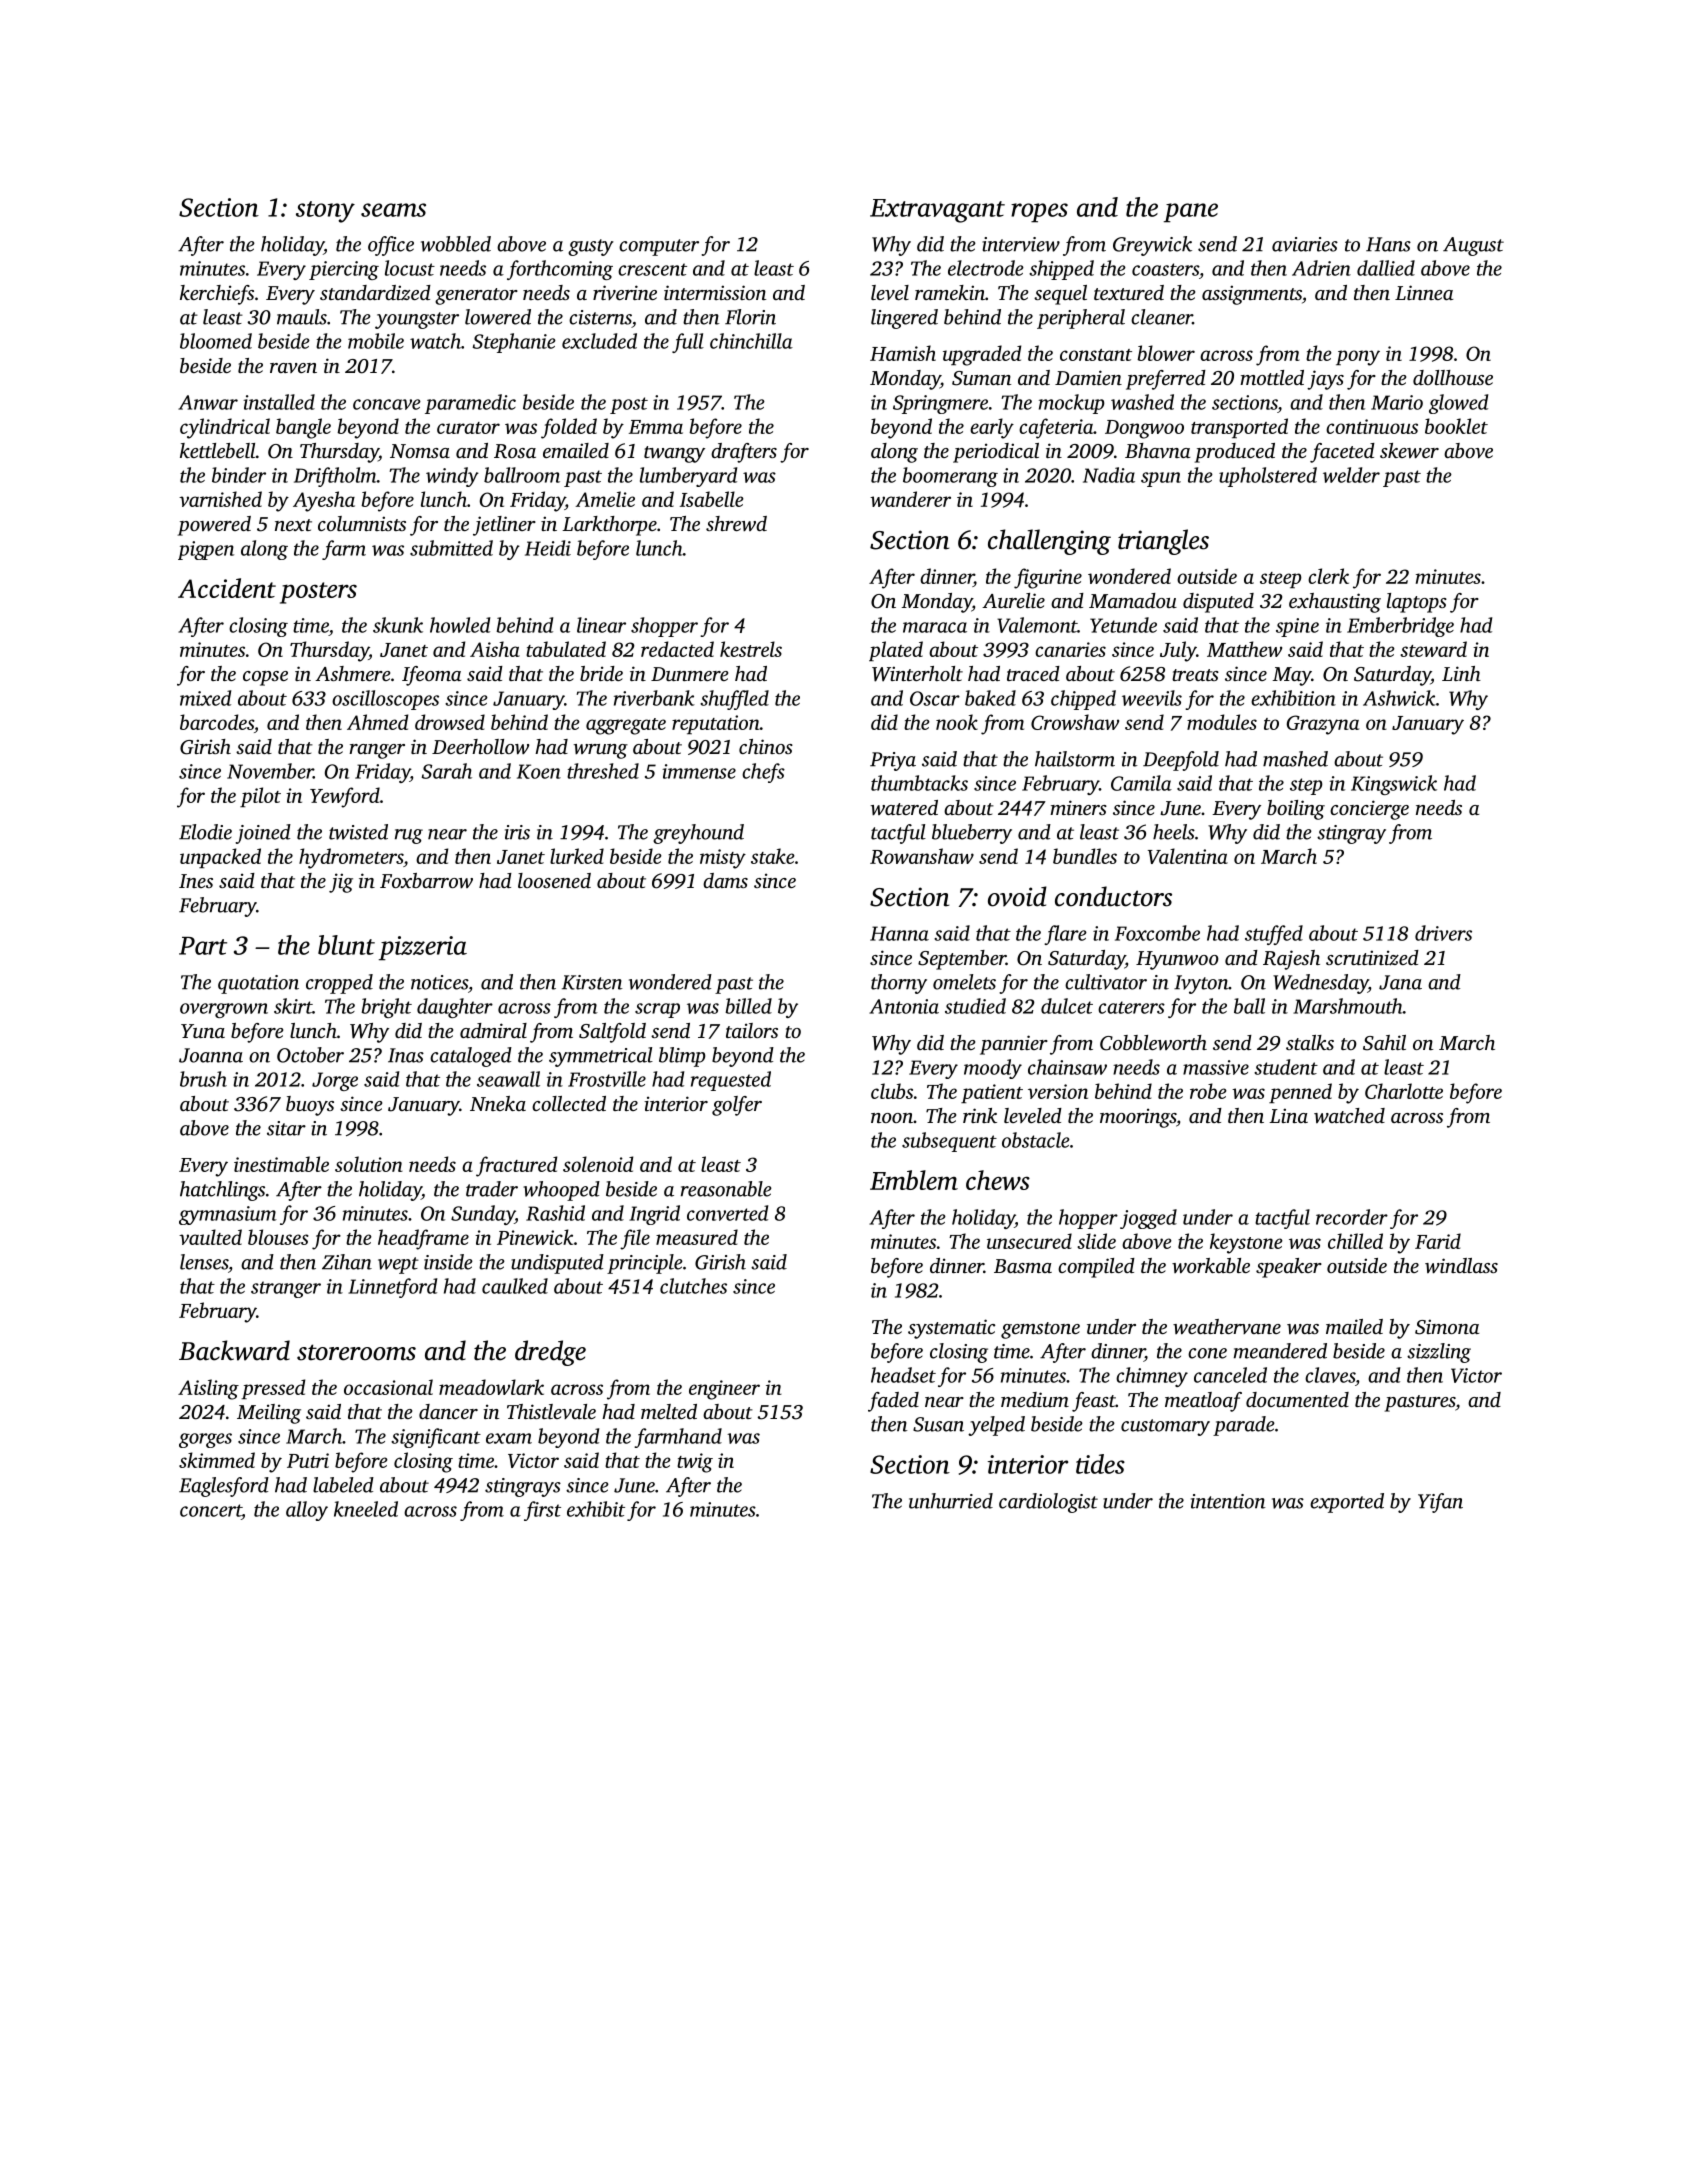  Describe the element at coordinates (1280, 1351) in the screenshot. I see `meandered` at that location.
